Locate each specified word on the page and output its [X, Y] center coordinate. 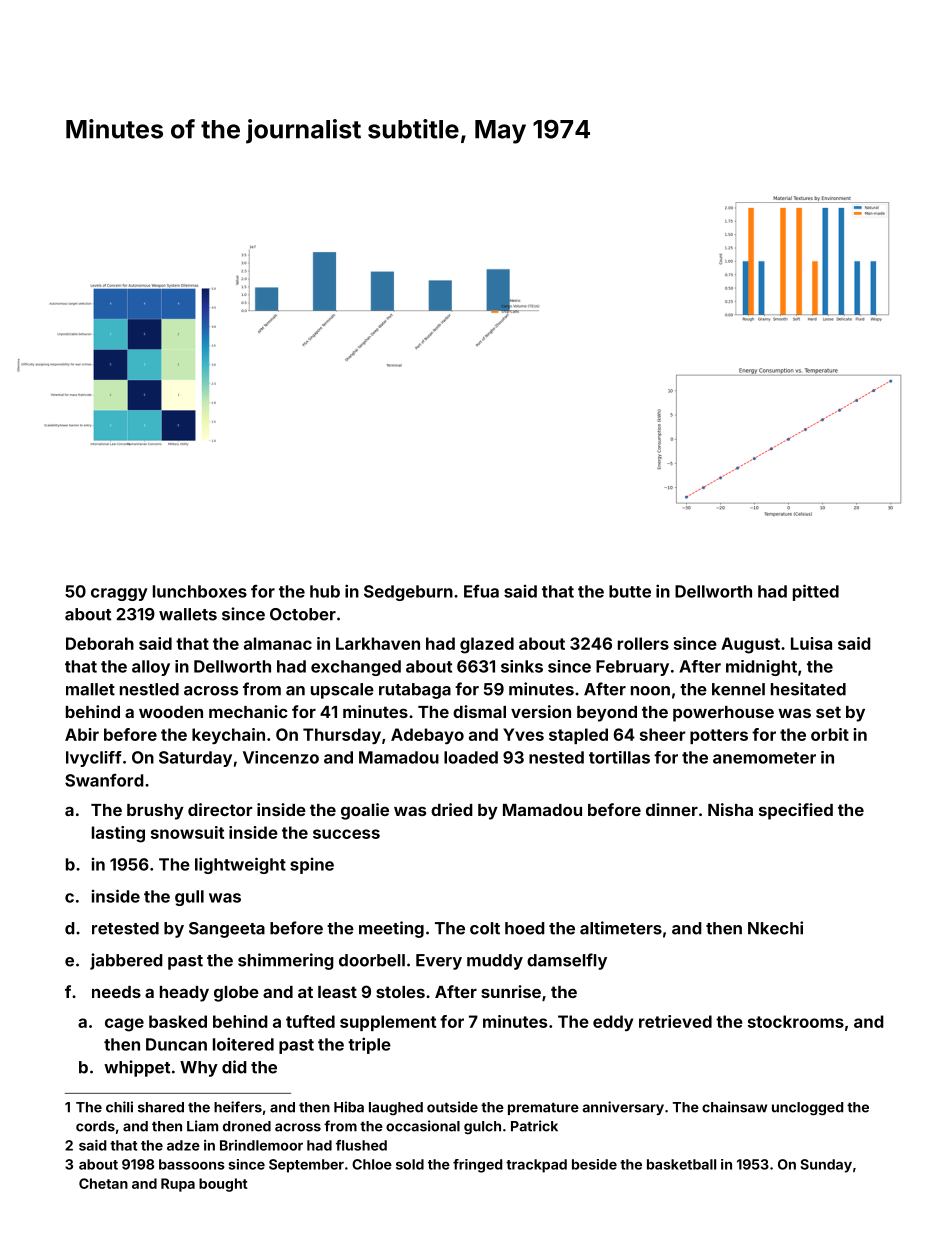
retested [125, 928]
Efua [481, 591]
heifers [238, 1107]
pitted [816, 592]
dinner [672, 809]
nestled [149, 689]
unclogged [807, 1109]
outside [452, 1107]
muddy [495, 962]
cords [95, 1126]
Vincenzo [281, 757]
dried [452, 809]
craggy [119, 594]
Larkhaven [378, 643]
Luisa [811, 643]
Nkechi [775, 928]
